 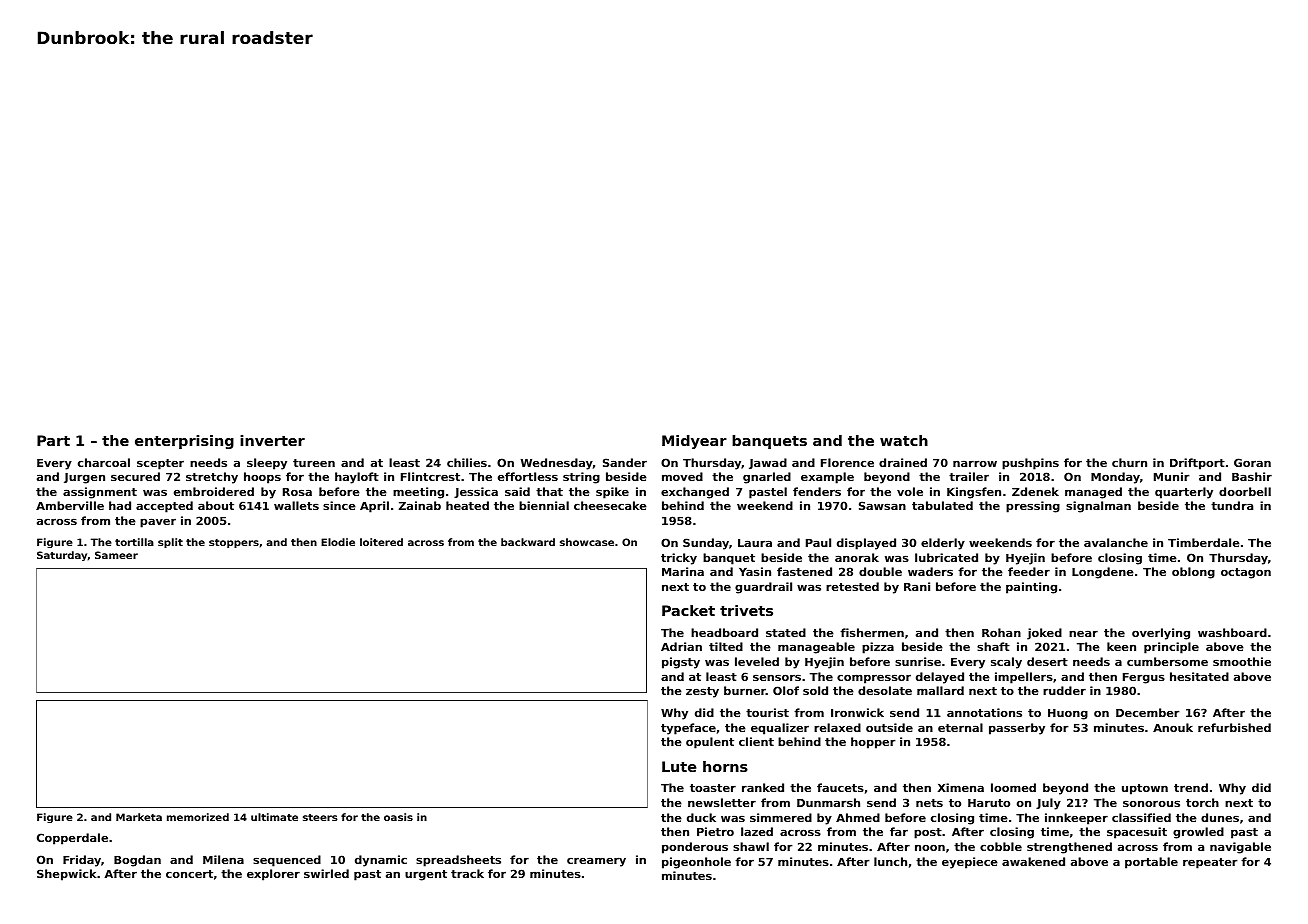 What do you see at coordinates (904, 440) in the screenshot?
I see `watch` at bounding box center [904, 440].
